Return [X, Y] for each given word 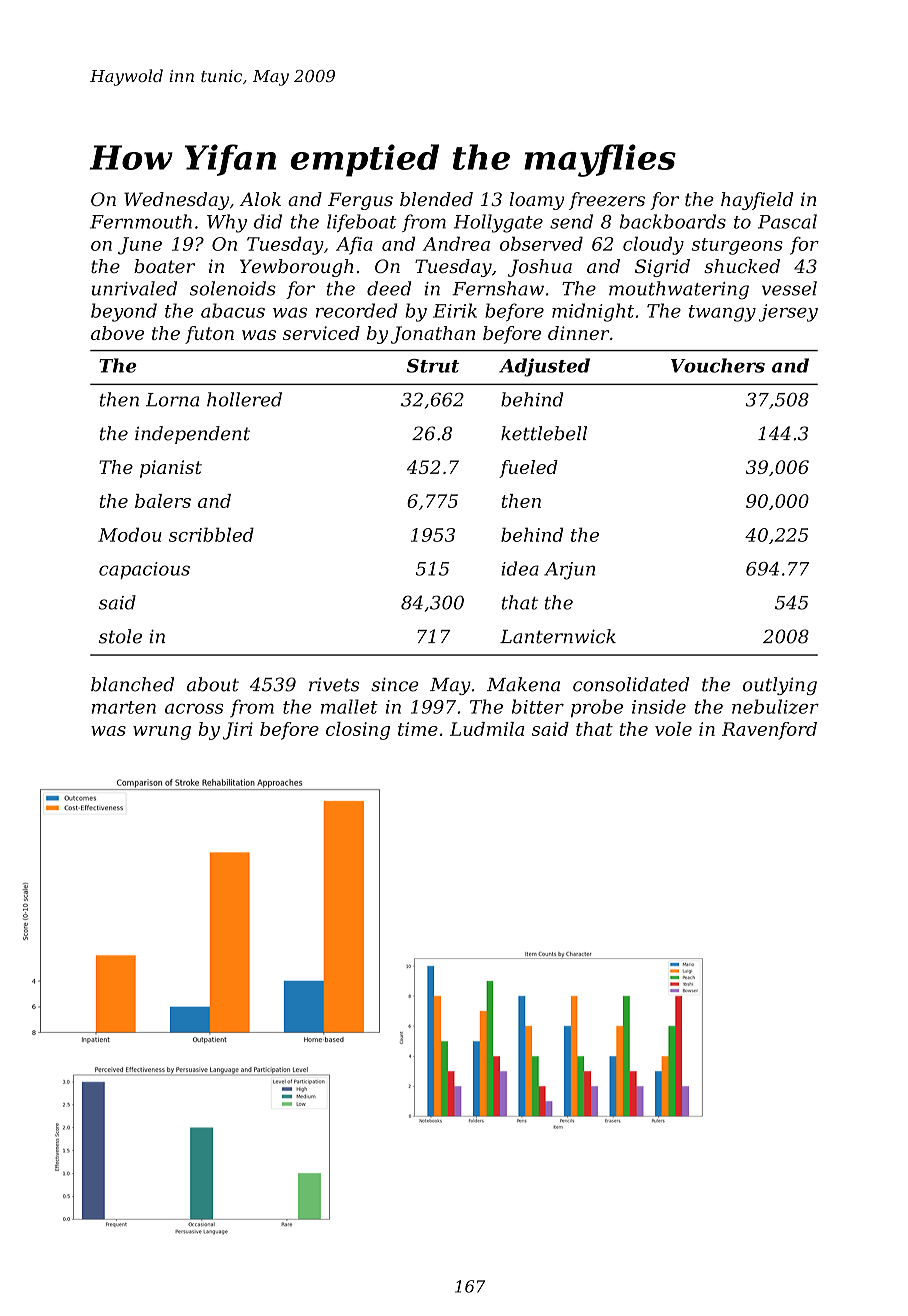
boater [164, 266]
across [194, 709]
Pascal [787, 221]
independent [192, 435]
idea [520, 568]
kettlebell [544, 433]
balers [163, 501]
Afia [354, 246]
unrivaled [134, 288]
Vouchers [718, 365]
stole [120, 636]
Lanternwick [558, 636]
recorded [357, 310]
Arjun [569, 571]
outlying [780, 686]
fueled [528, 469]
